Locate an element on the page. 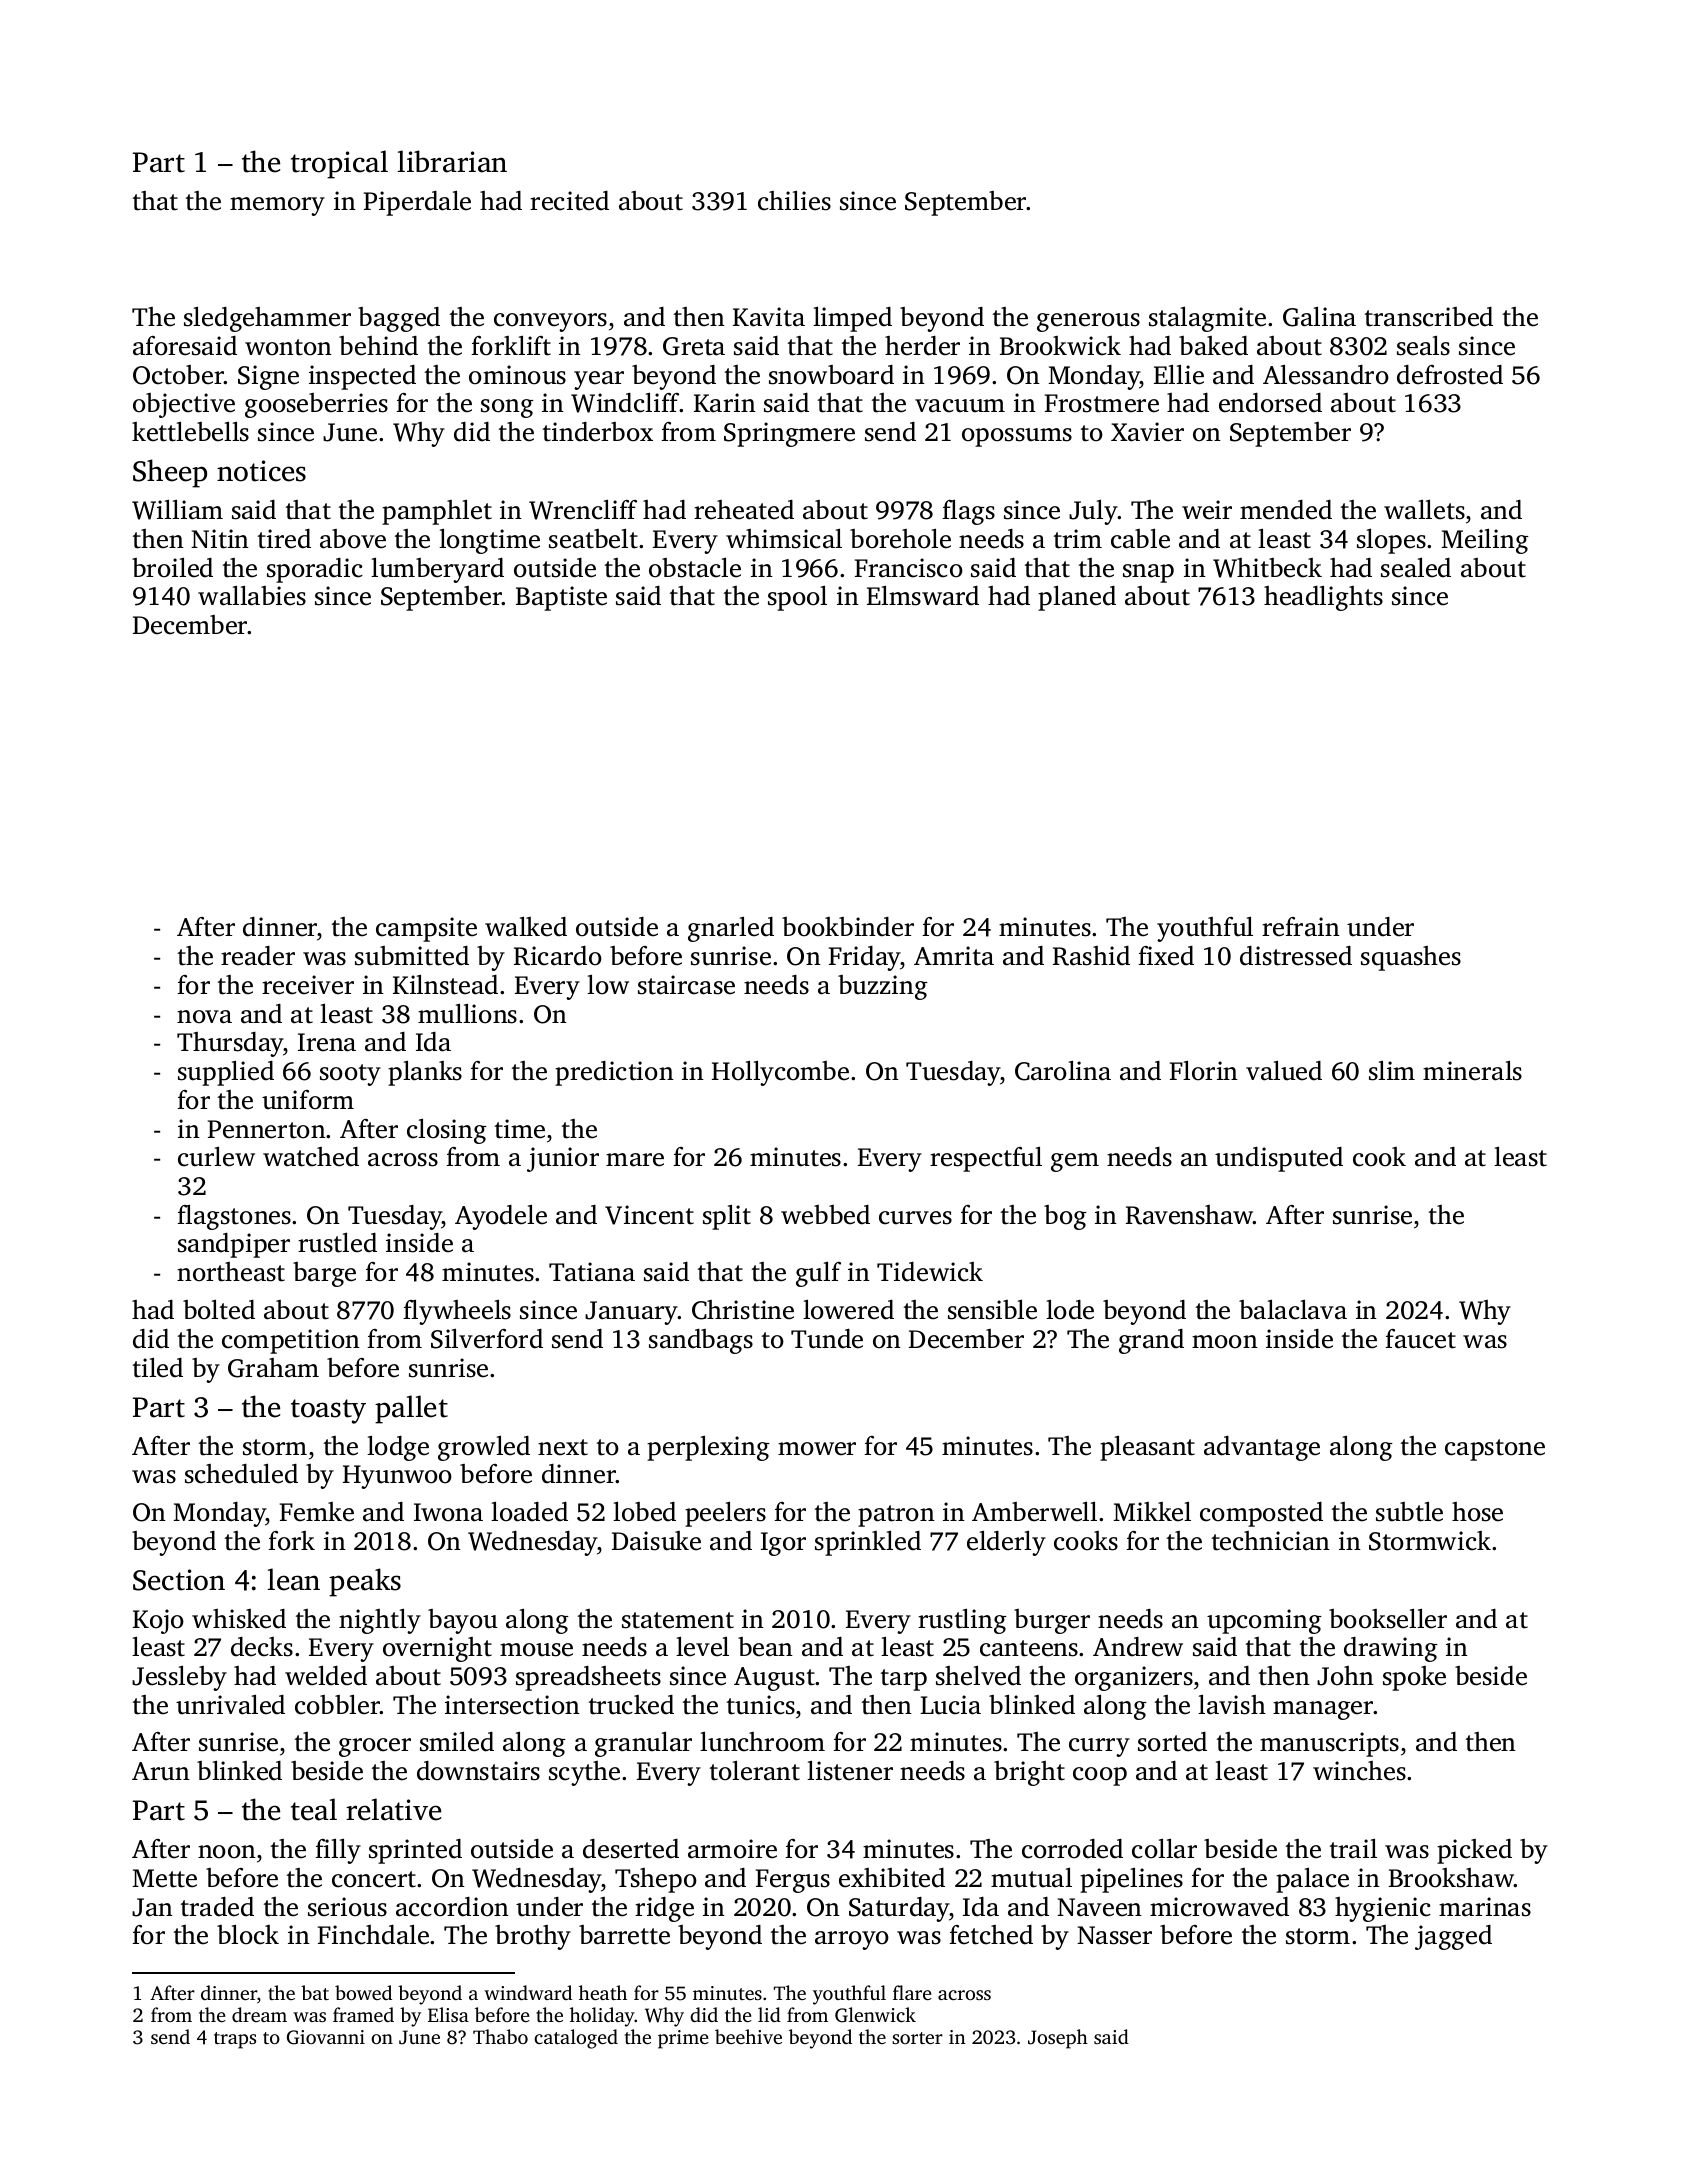 This document has width=1683, height=2178. Elmsward is located at coordinates (923, 596).
